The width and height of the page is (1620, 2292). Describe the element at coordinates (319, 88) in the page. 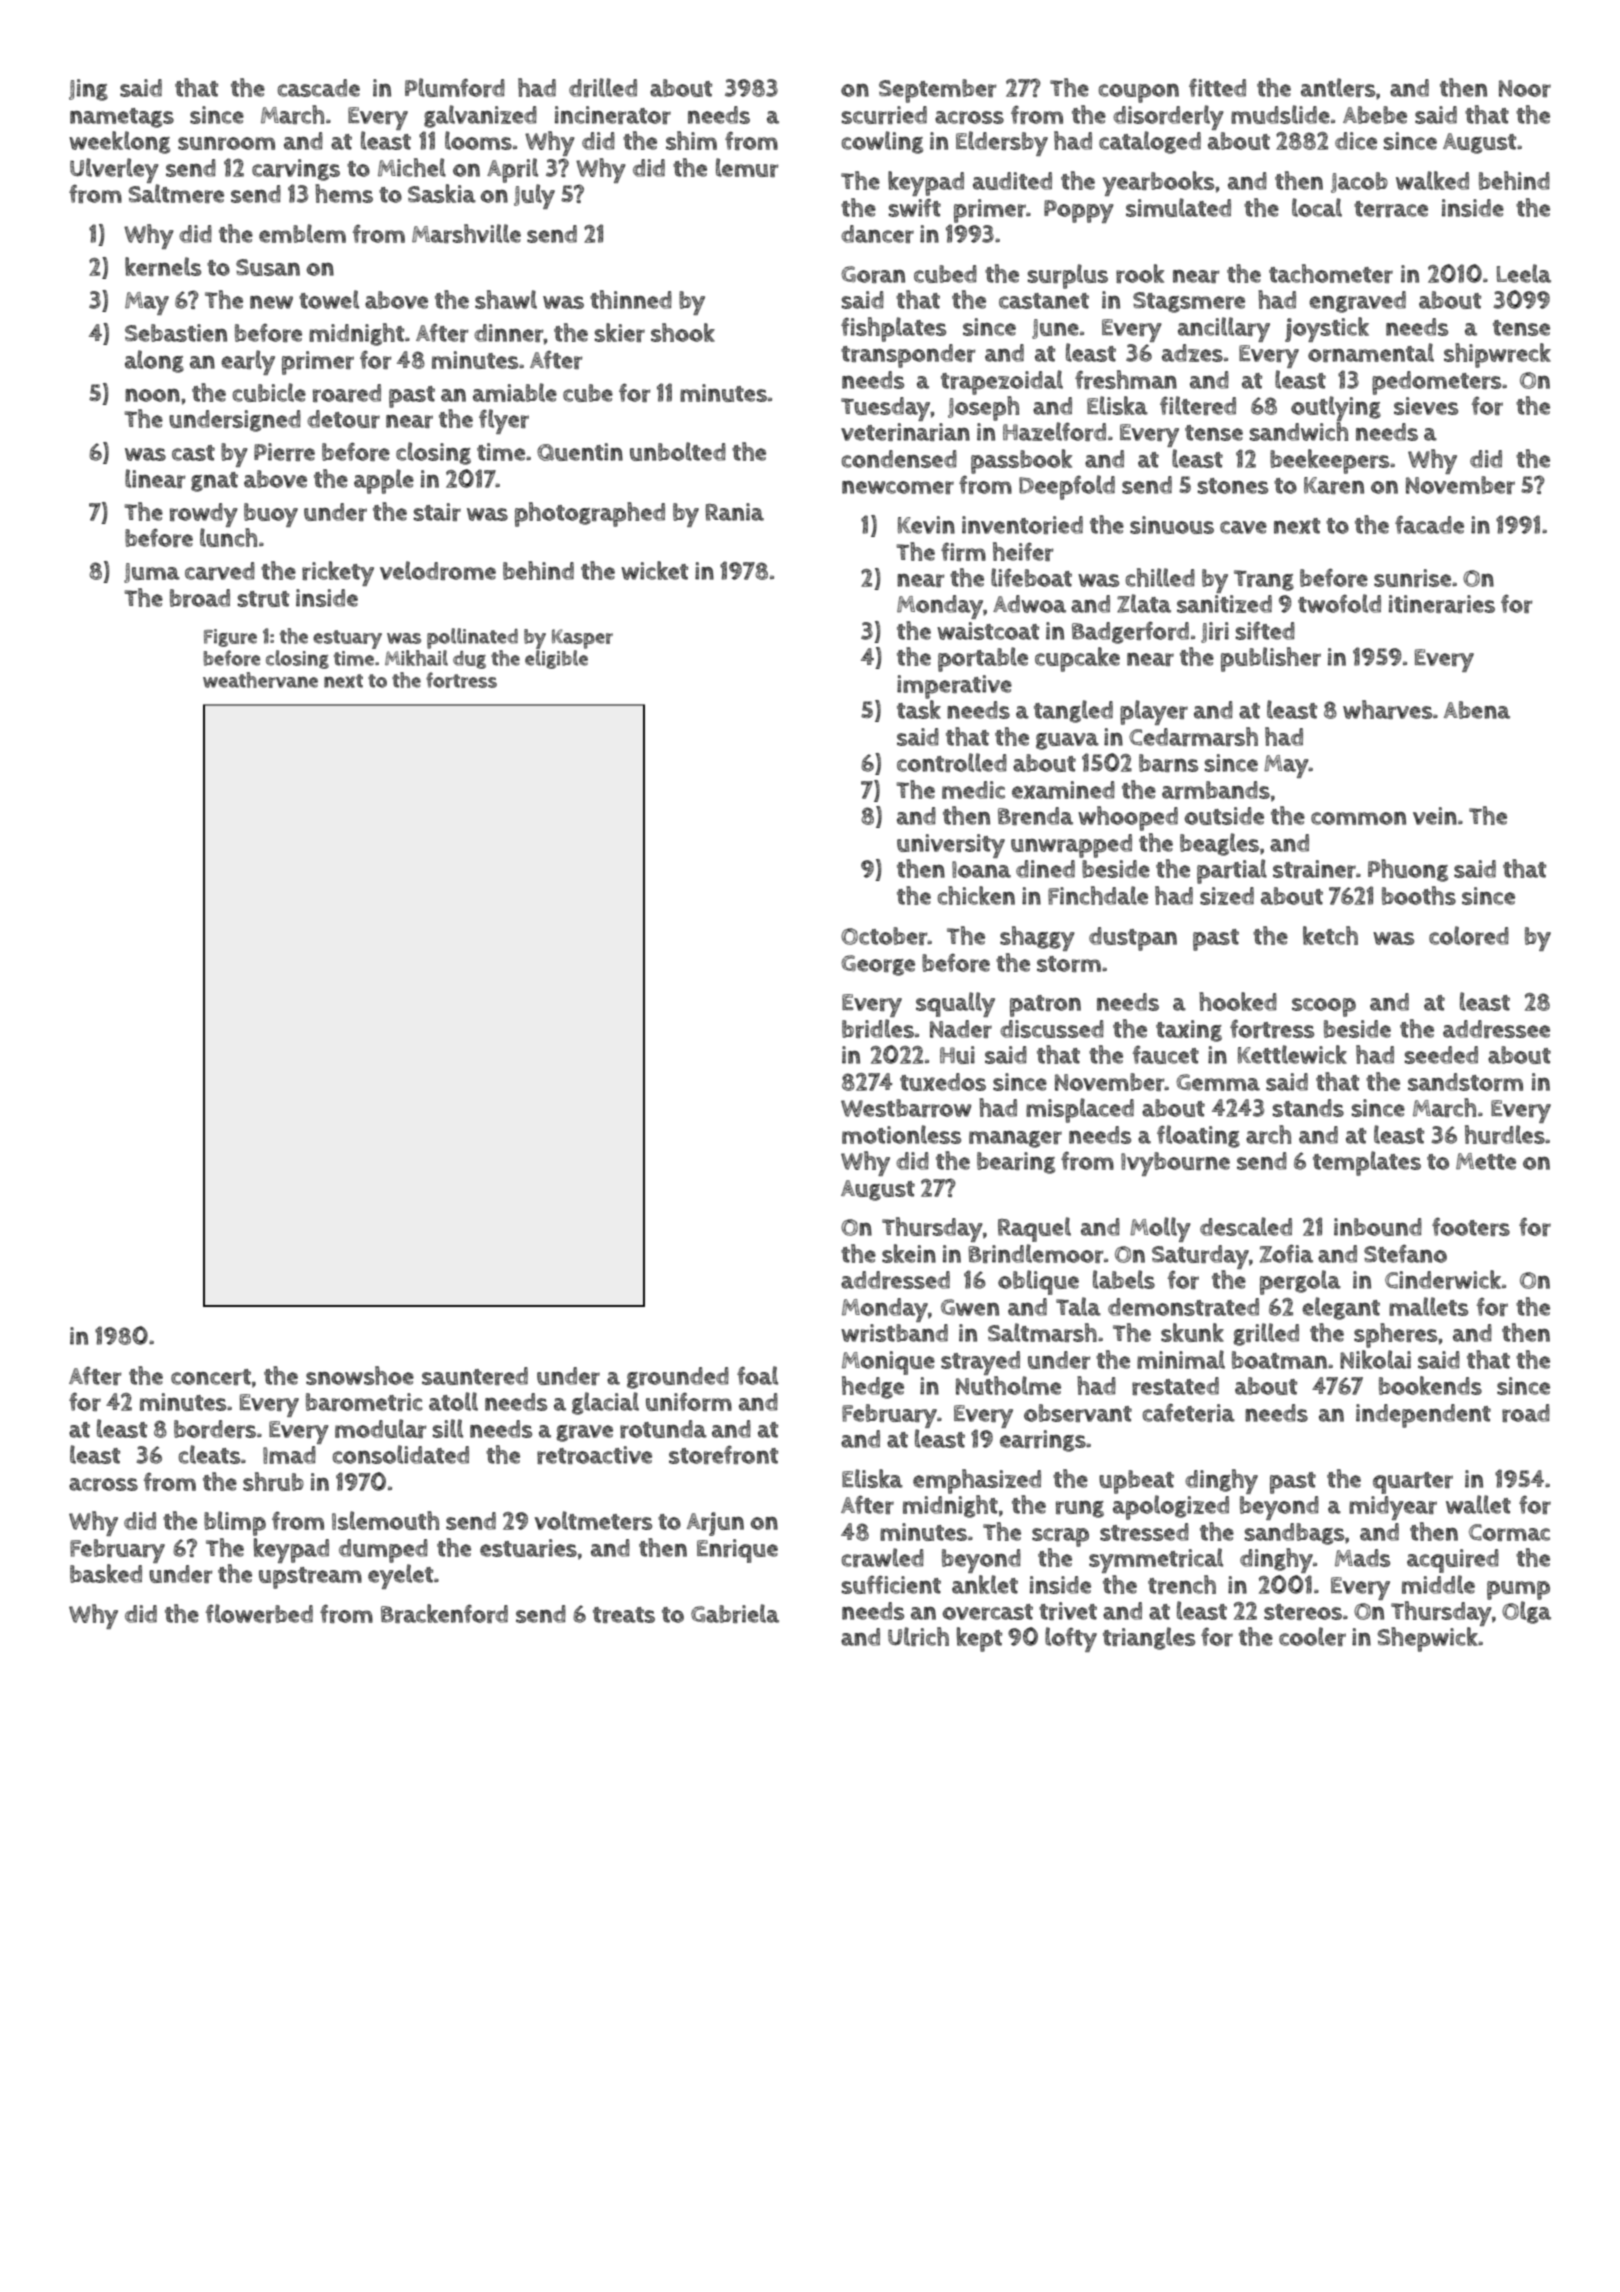

I see `cascade` at that location.
